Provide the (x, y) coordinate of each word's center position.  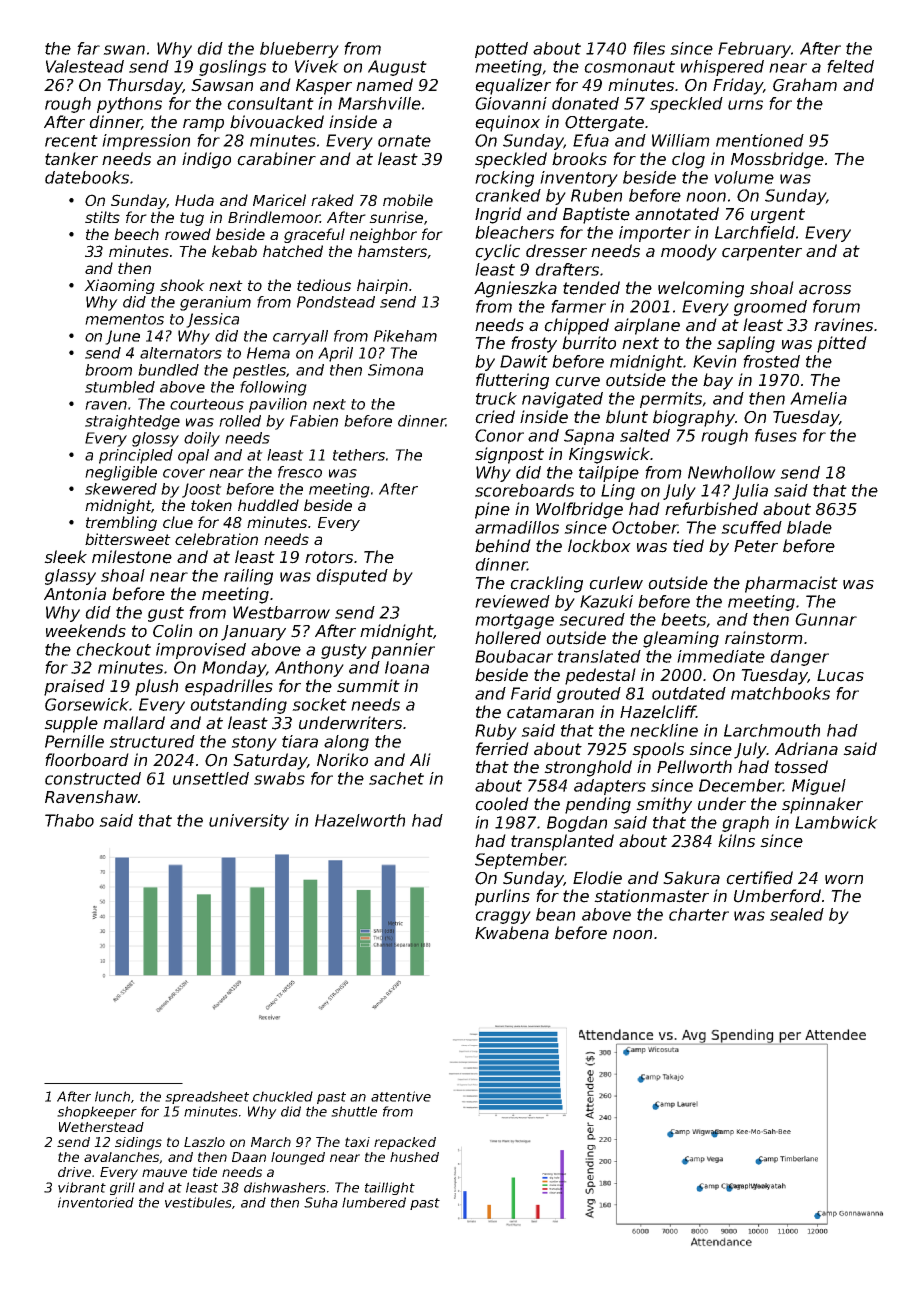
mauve (164, 1173)
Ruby (496, 732)
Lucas (840, 675)
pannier (403, 651)
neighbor (383, 235)
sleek (65, 557)
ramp (203, 125)
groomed (770, 308)
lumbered (374, 1202)
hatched (293, 251)
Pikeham (405, 336)
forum (836, 306)
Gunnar (826, 619)
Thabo (69, 820)
